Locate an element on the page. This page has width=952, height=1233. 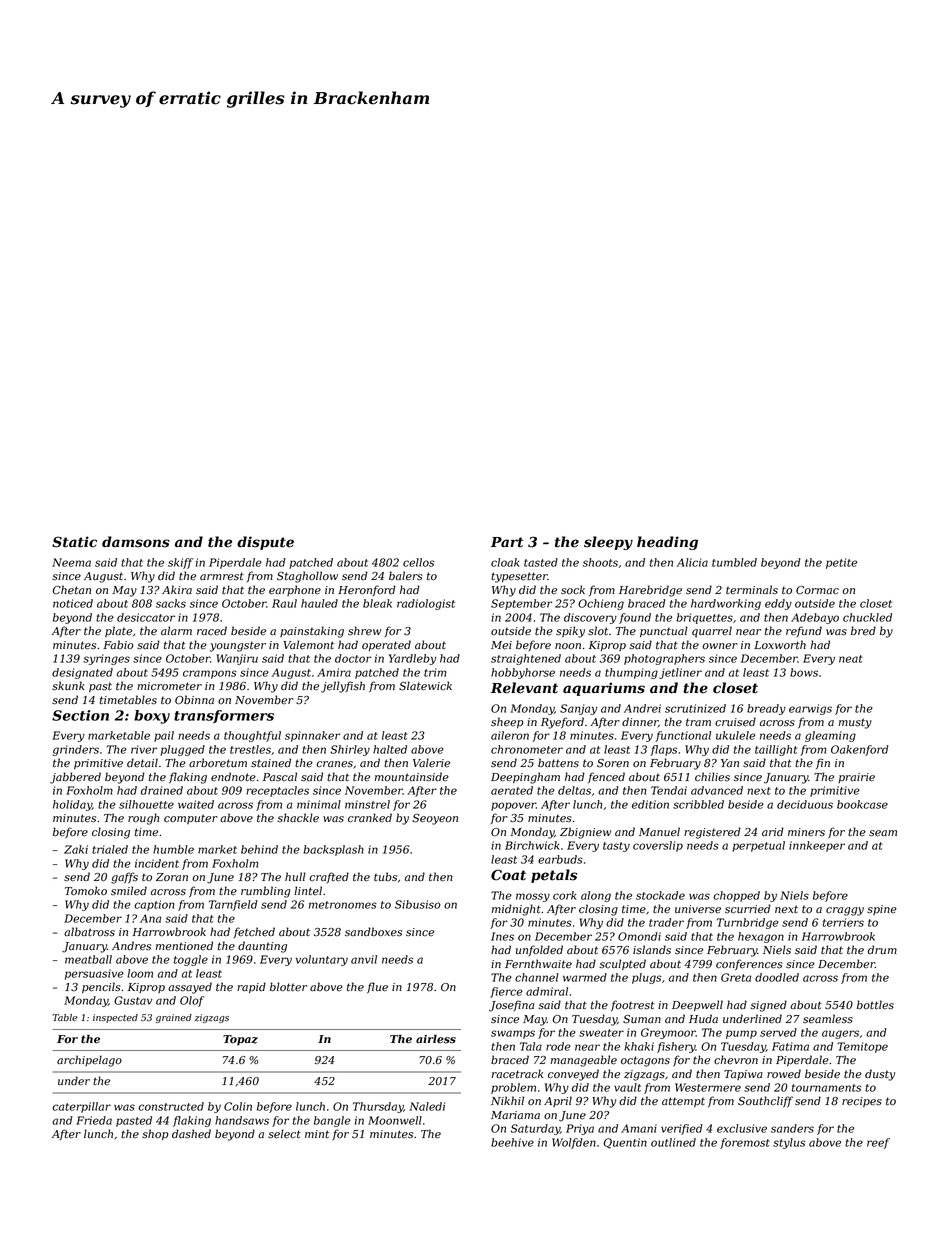
admiral is located at coordinates (547, 991).
